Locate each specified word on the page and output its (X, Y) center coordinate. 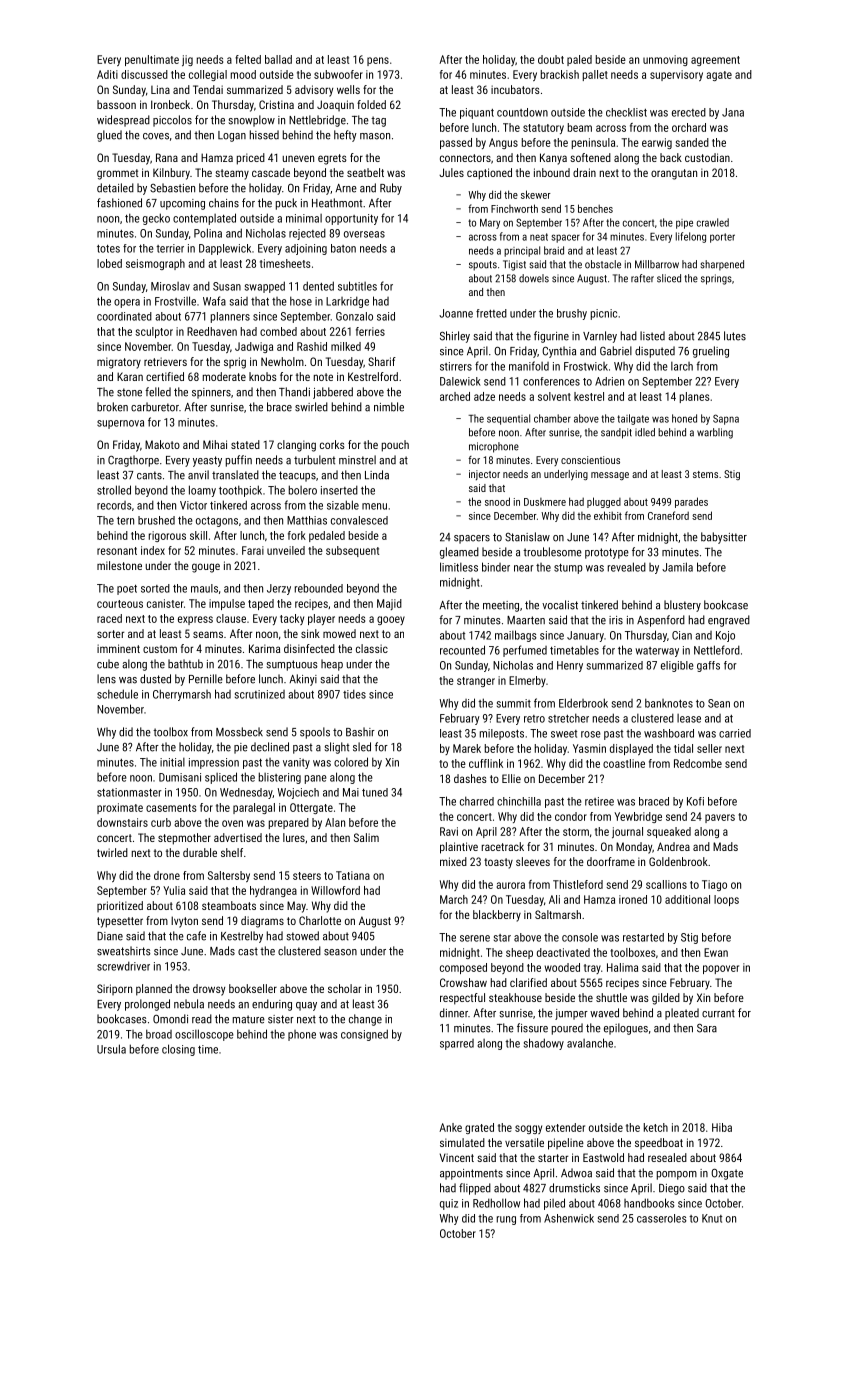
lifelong (691, 237)
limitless (459, 567)
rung (506, 1220)
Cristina (276, 104)
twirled (112, 852)
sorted (155, 588)
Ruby (391, 189)
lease (689, 718)
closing (178, 1050)
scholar (344, 988)
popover (721, 969)
